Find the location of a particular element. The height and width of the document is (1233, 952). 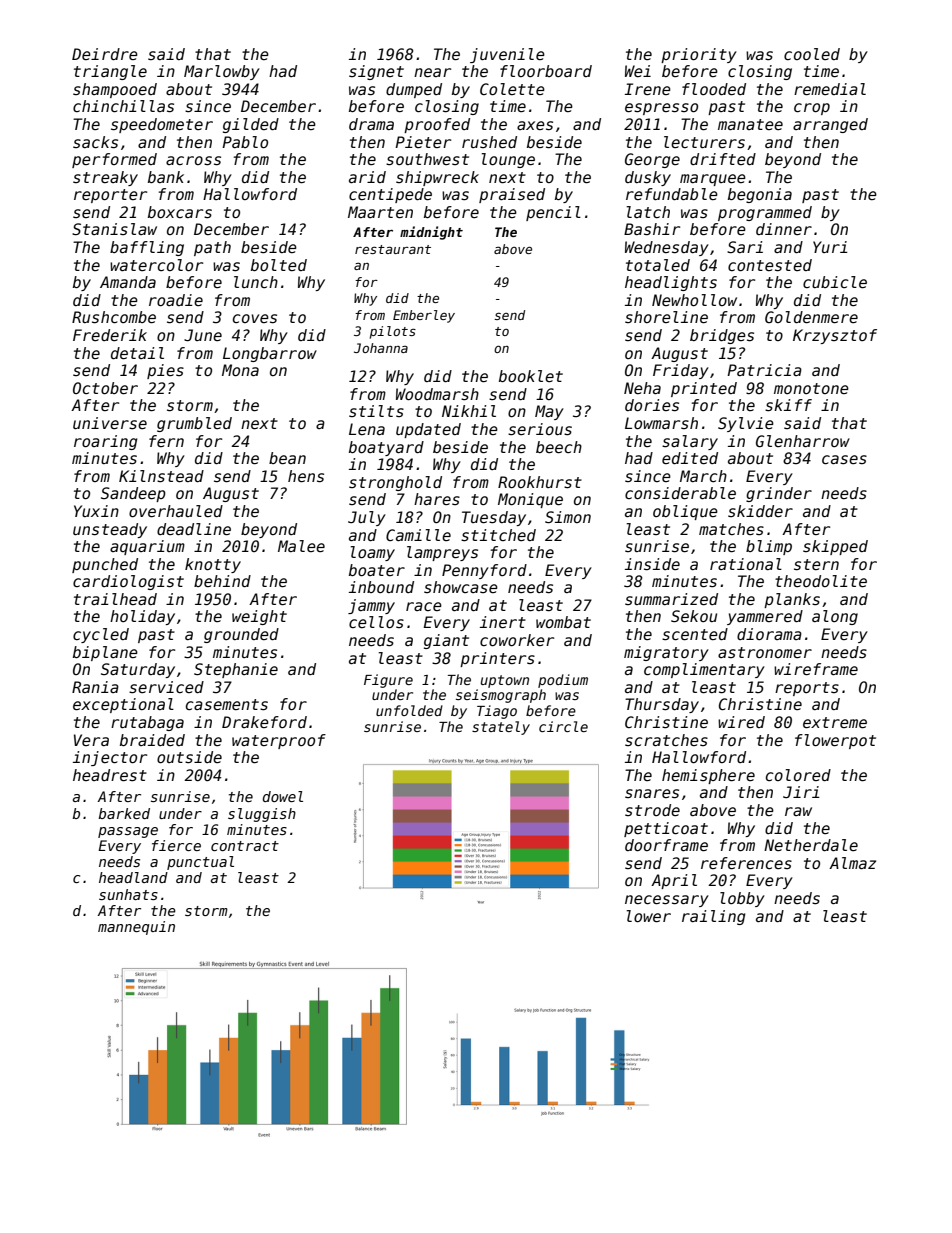

sacks is located at coordinates (95, 142).
